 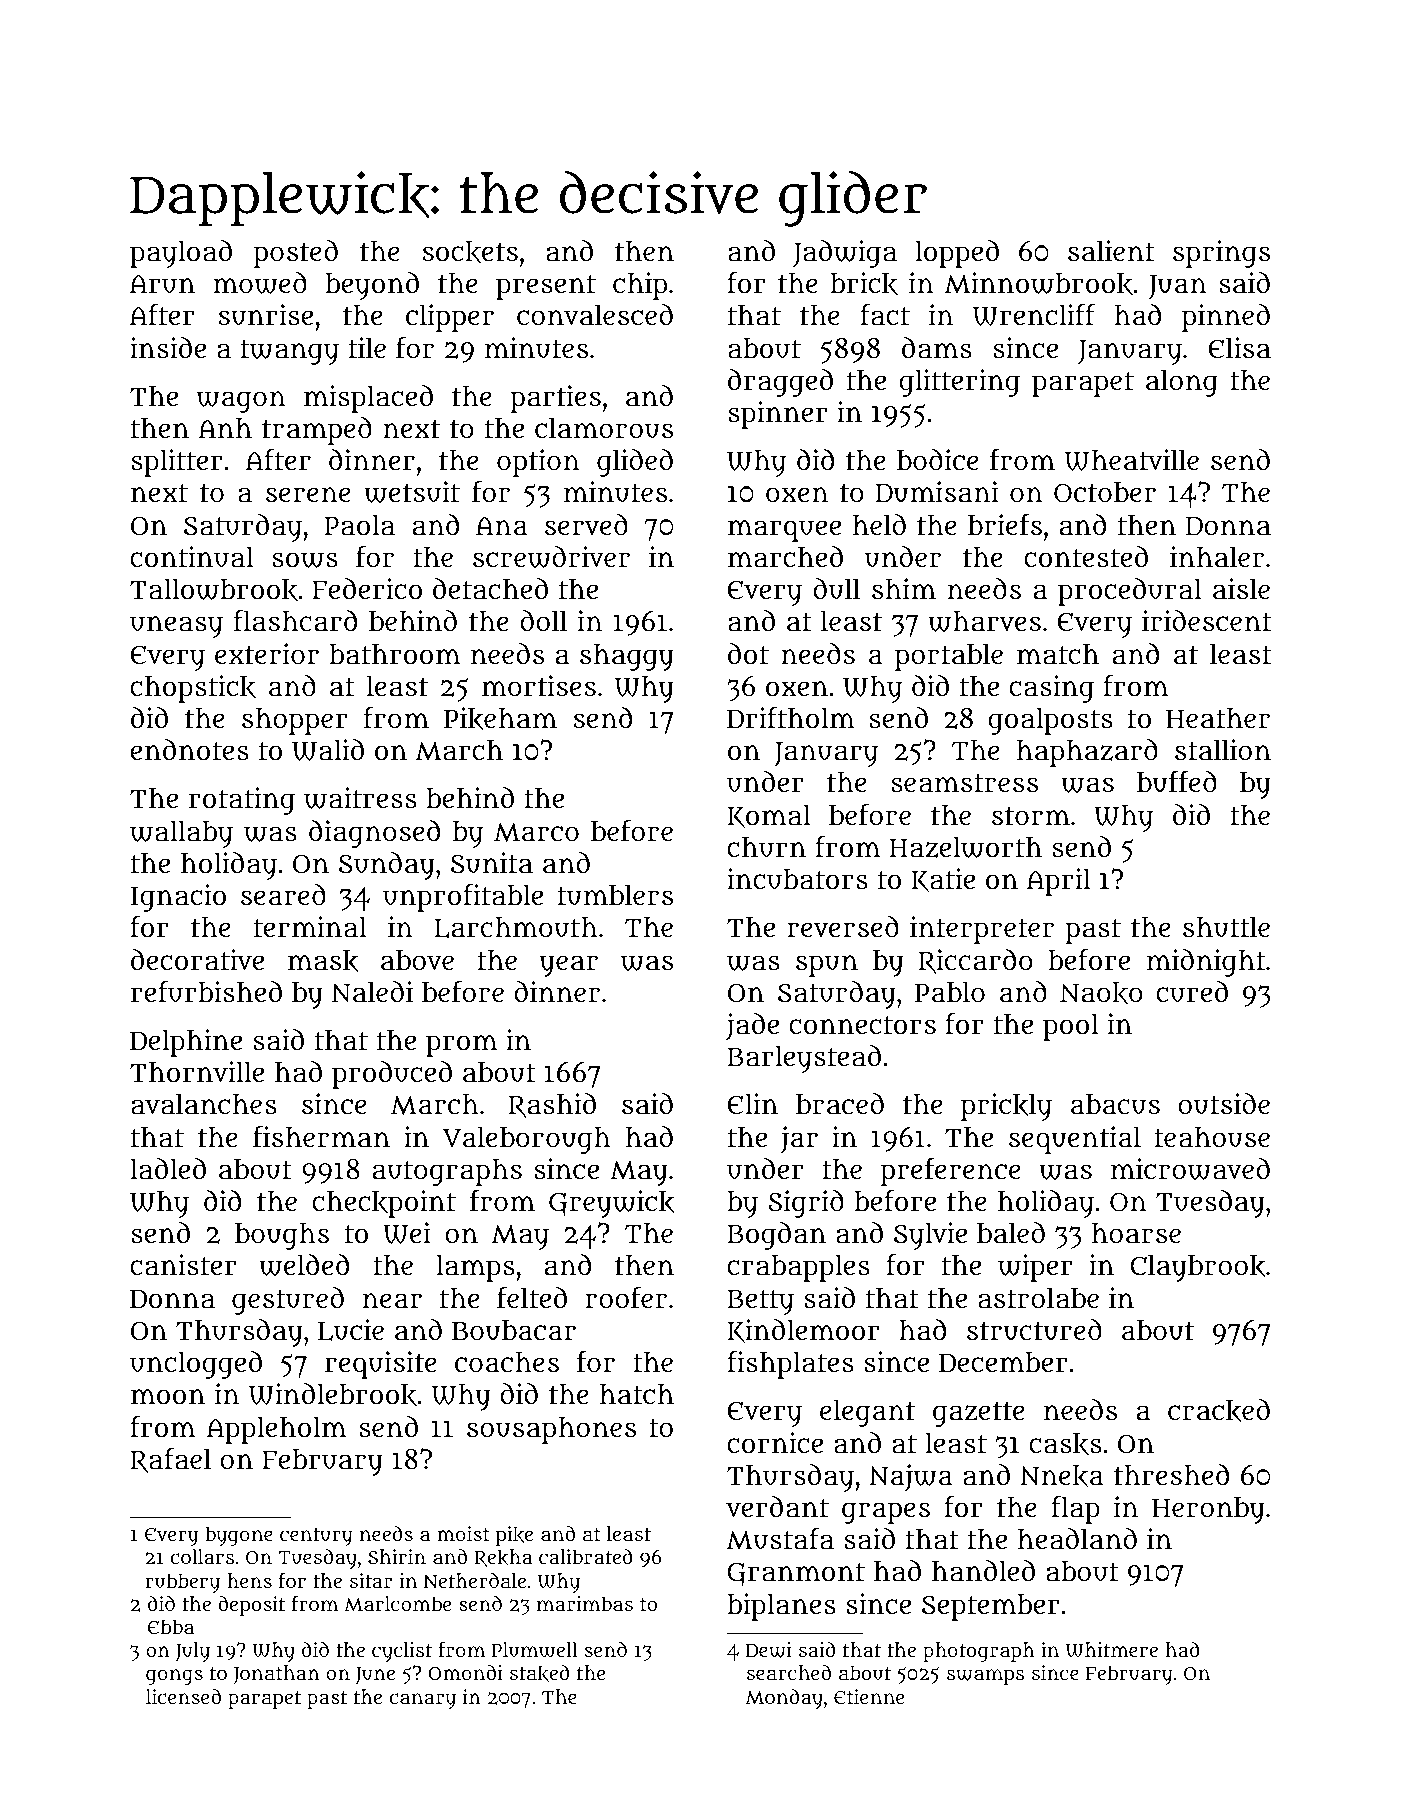 What do you see at coordinates (612, 1204) in the image?
I see `Greywick` at bounding box center [612, 1204].
